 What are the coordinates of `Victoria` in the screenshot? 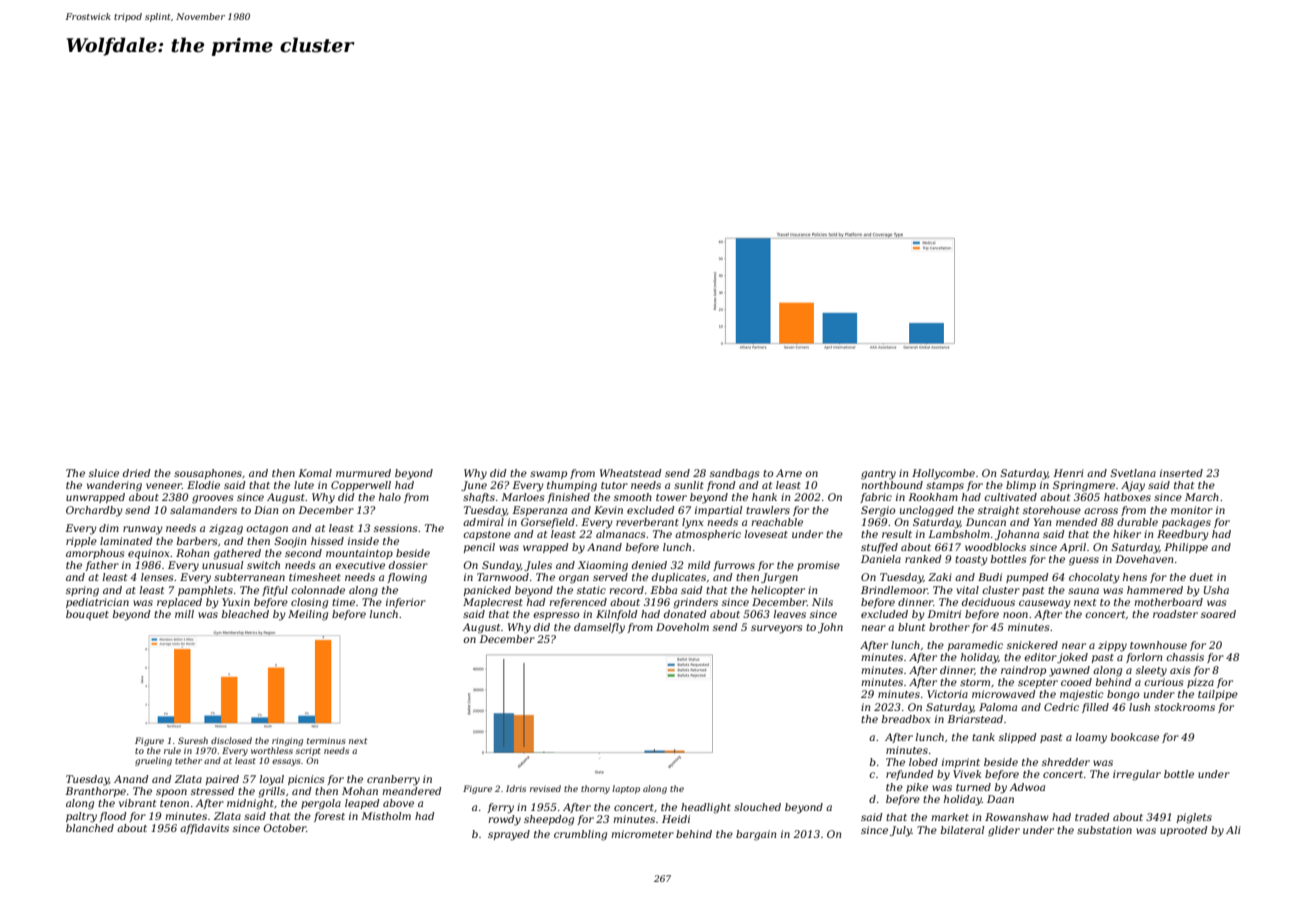 It's located at (947, 694).
